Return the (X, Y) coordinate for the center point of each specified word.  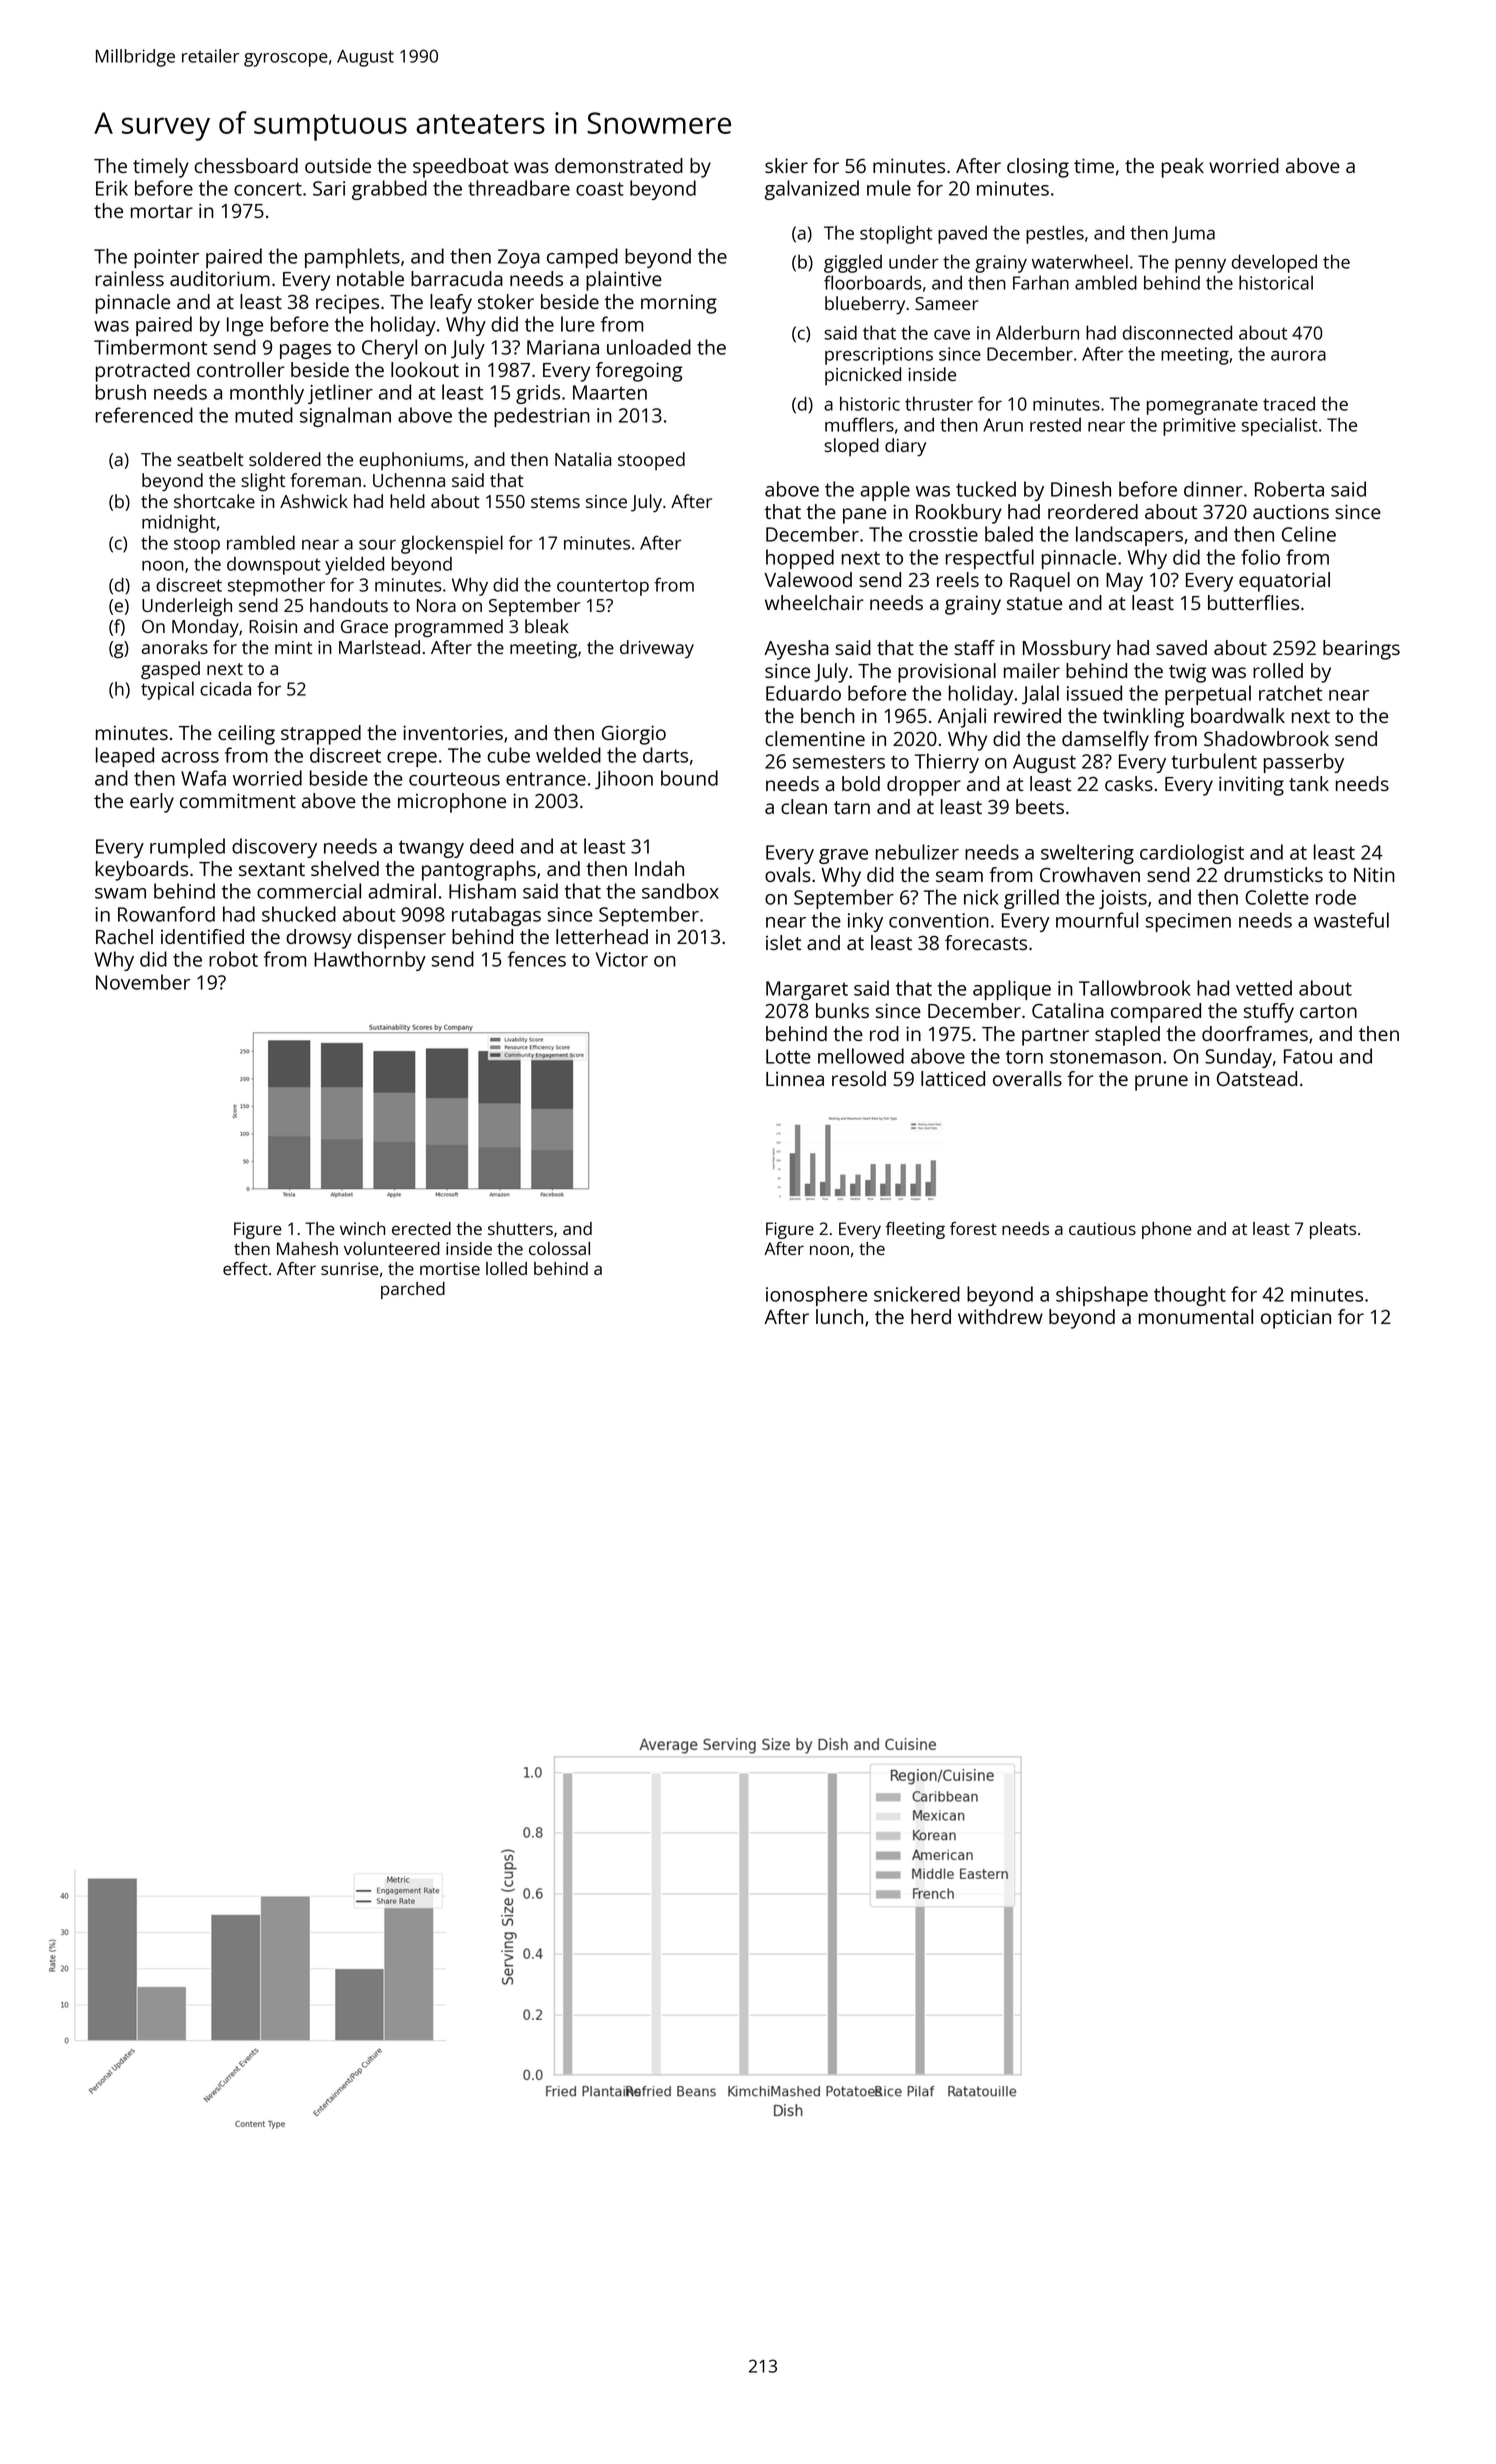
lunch (839, 1316)
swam (120, 893)
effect (245, 1268)
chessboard (246, 165)
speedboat (461, 168)
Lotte (788, 1056)
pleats (1333, 1230)
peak (1183, 168)
